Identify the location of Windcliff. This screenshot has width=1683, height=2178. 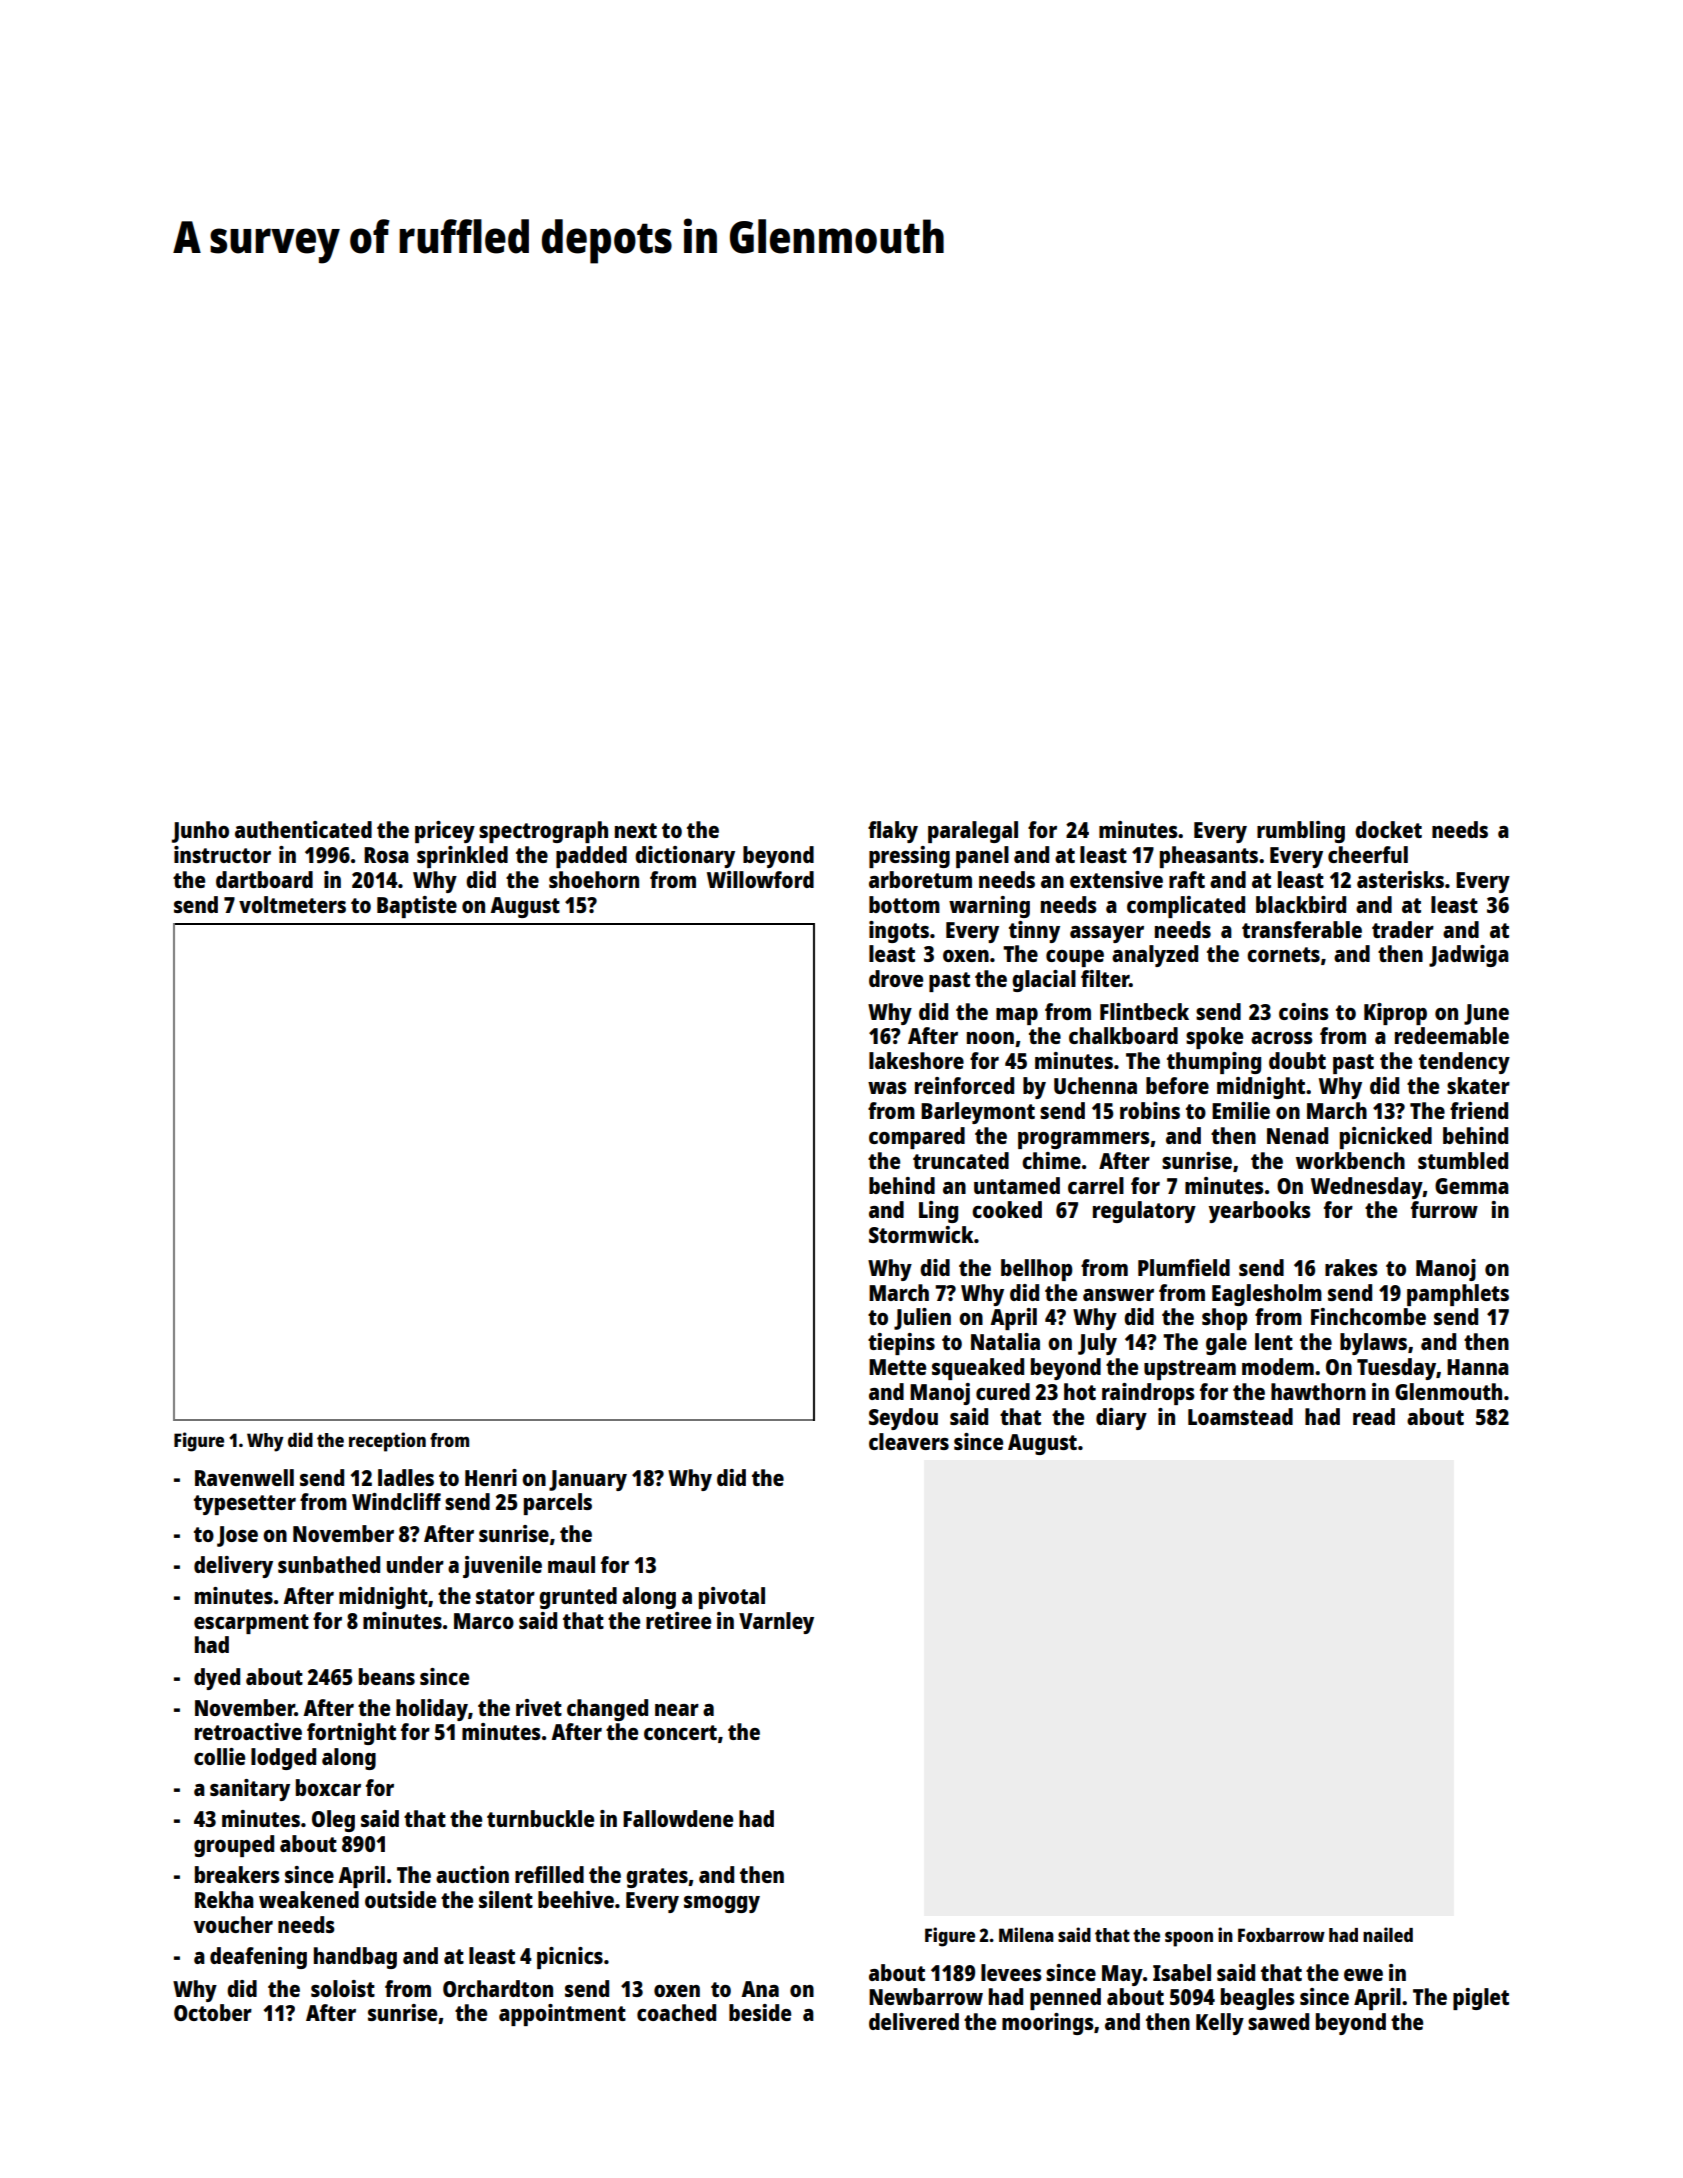
(396, 1501).
